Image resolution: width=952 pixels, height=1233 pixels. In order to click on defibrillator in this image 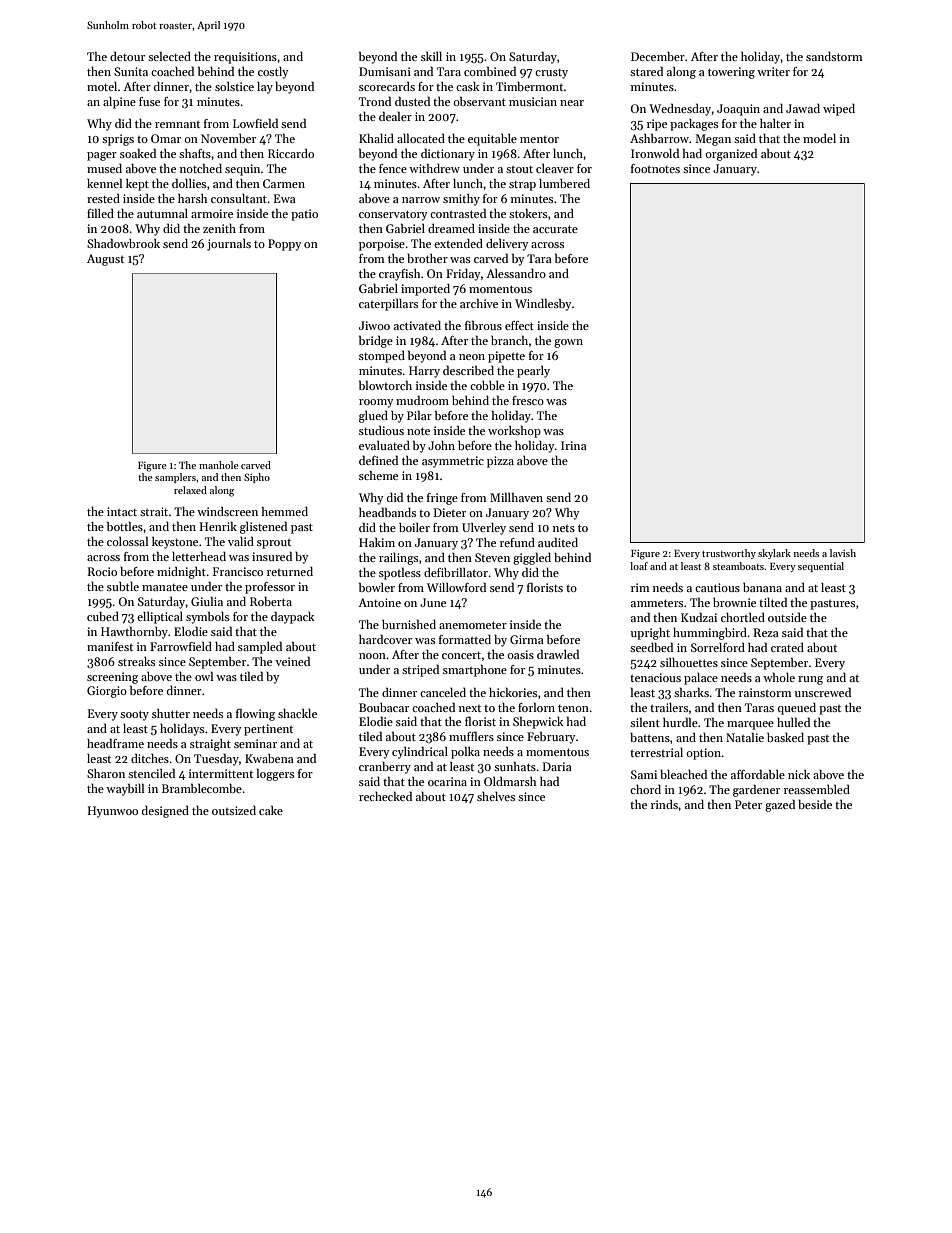, I will do `click(456, 572)`.
